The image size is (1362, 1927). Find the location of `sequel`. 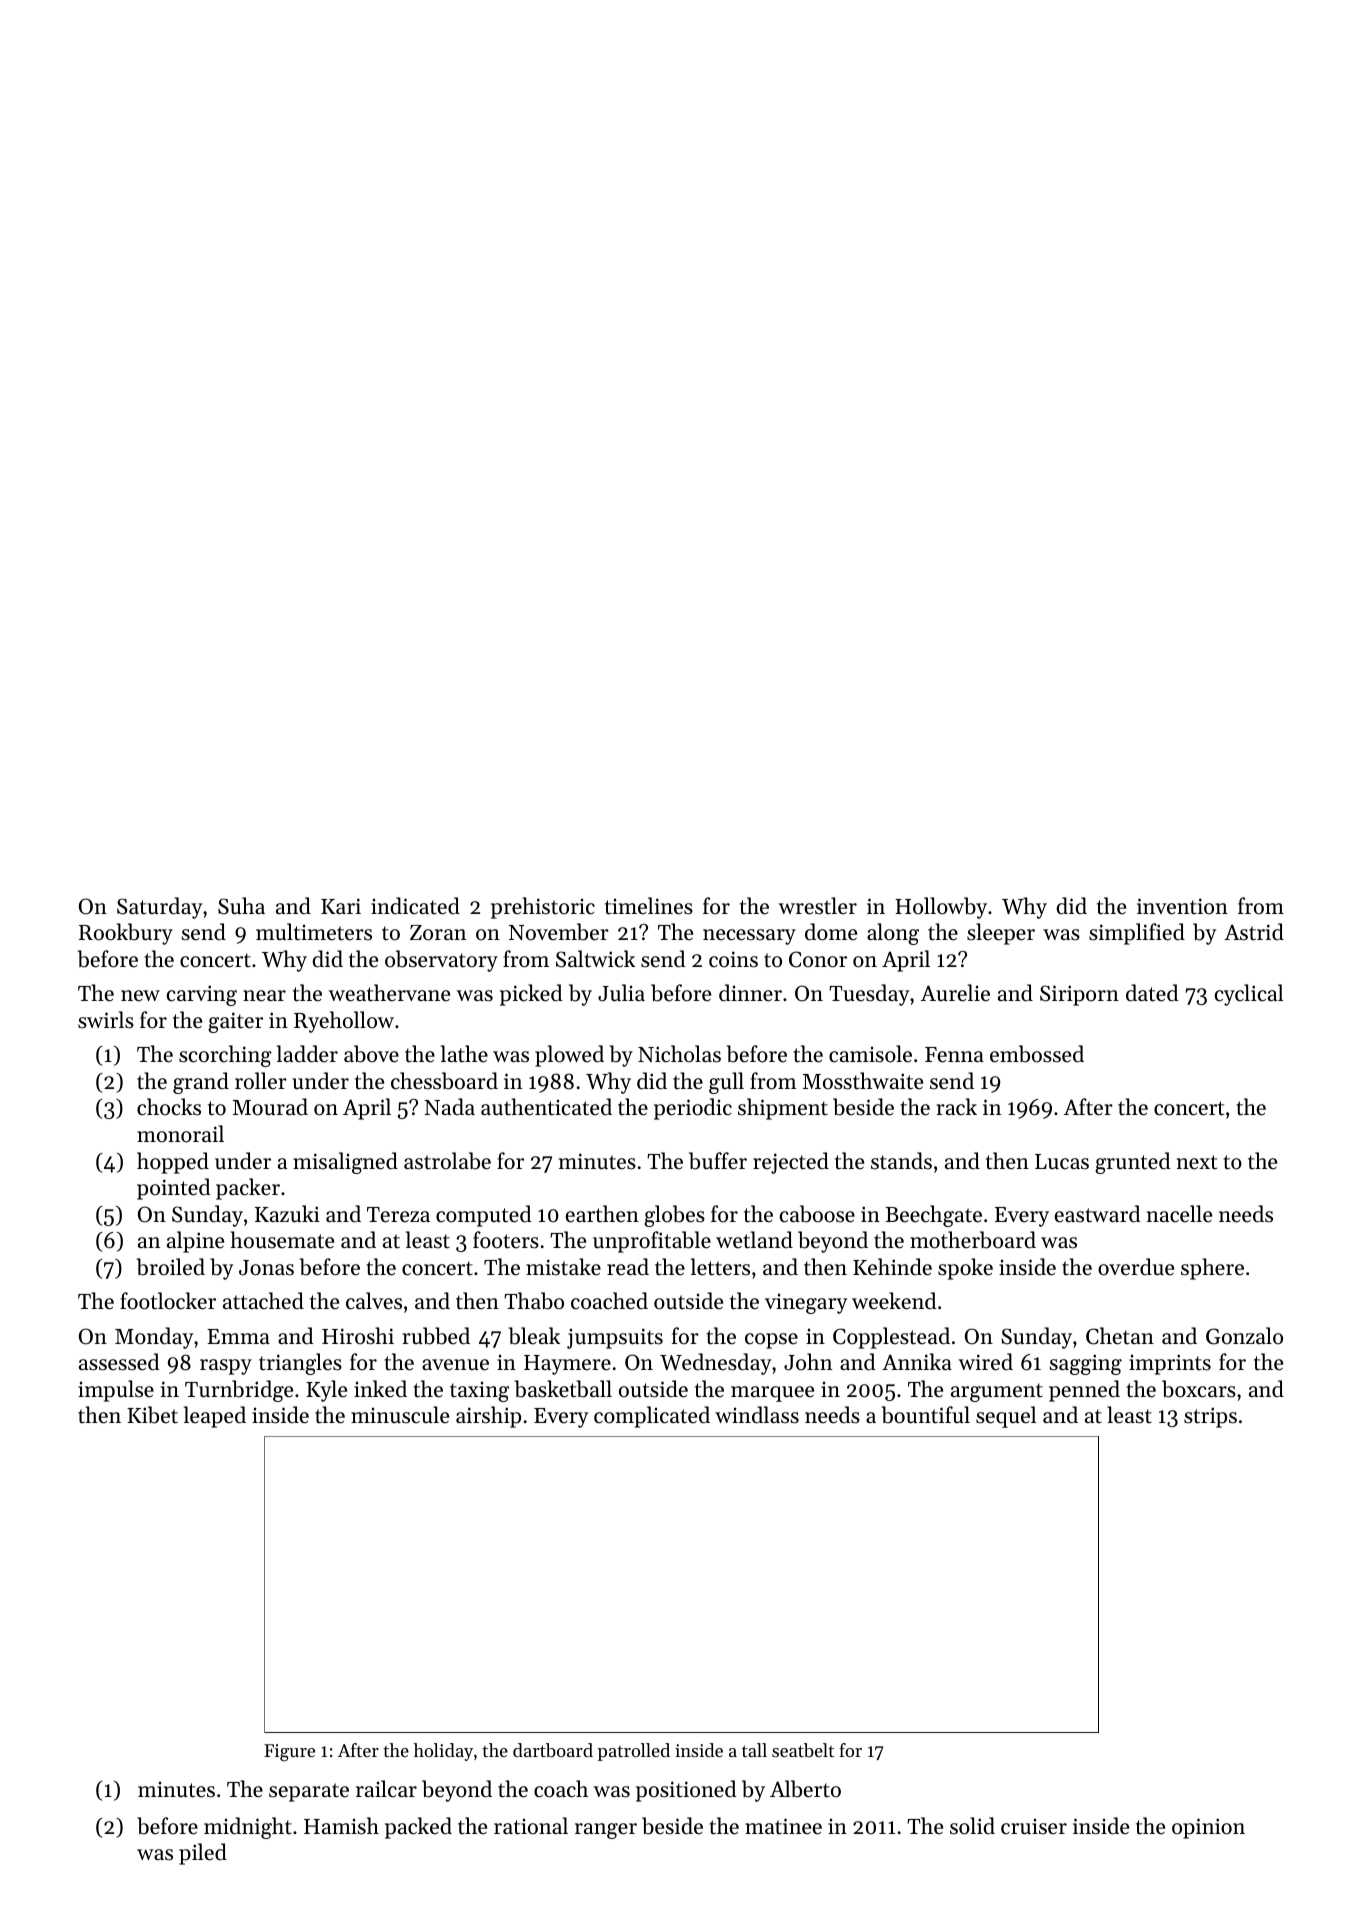

sequel is located at coordinates (1006, 1417).
